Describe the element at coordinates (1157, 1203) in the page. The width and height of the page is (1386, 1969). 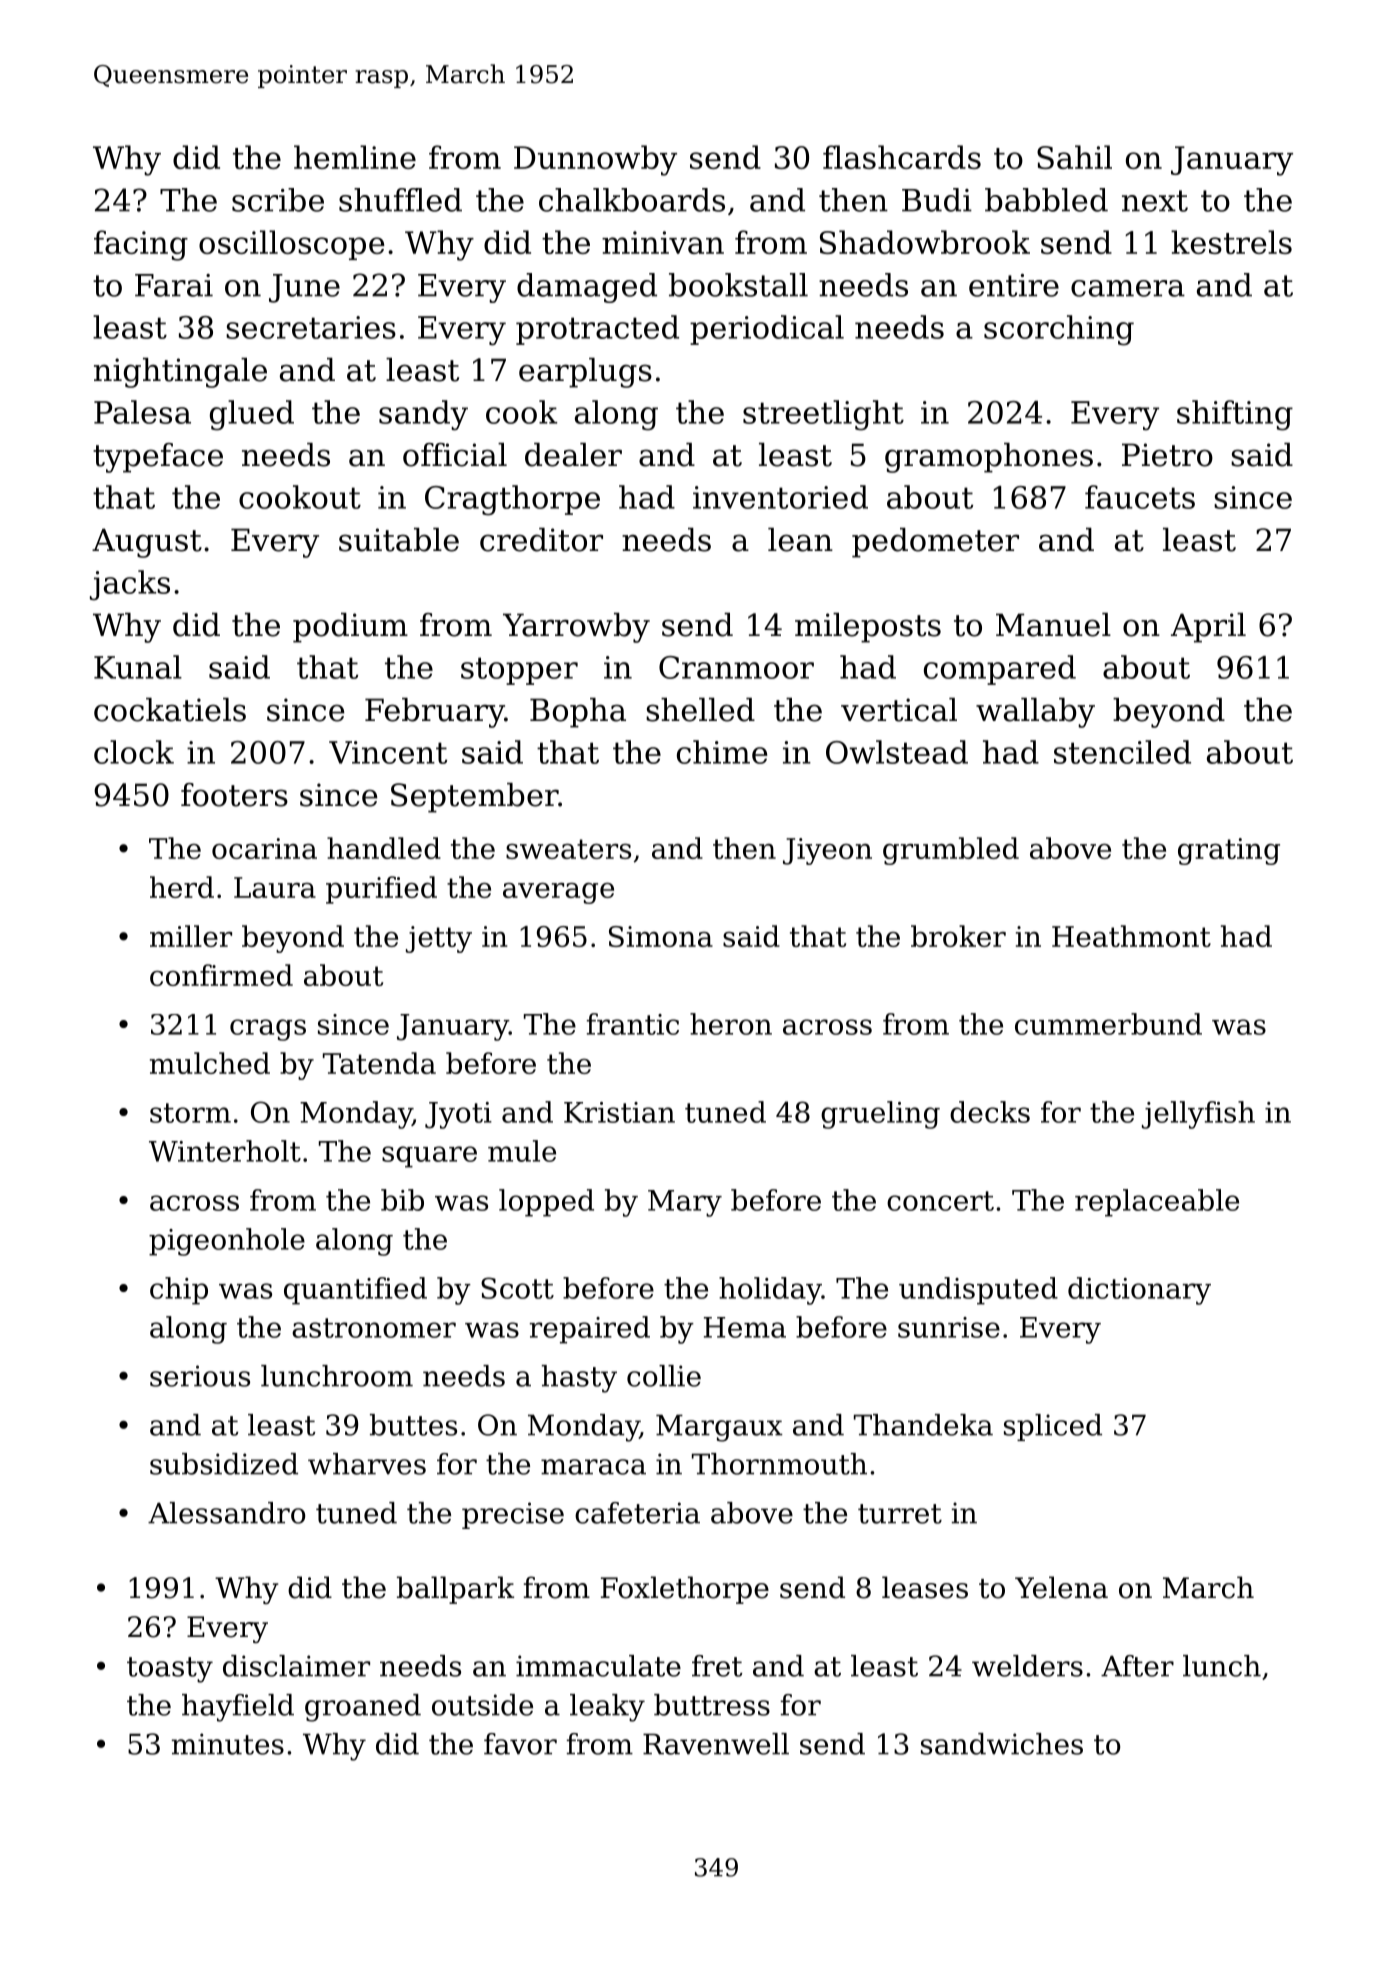
I see `replaceable` at that location.
